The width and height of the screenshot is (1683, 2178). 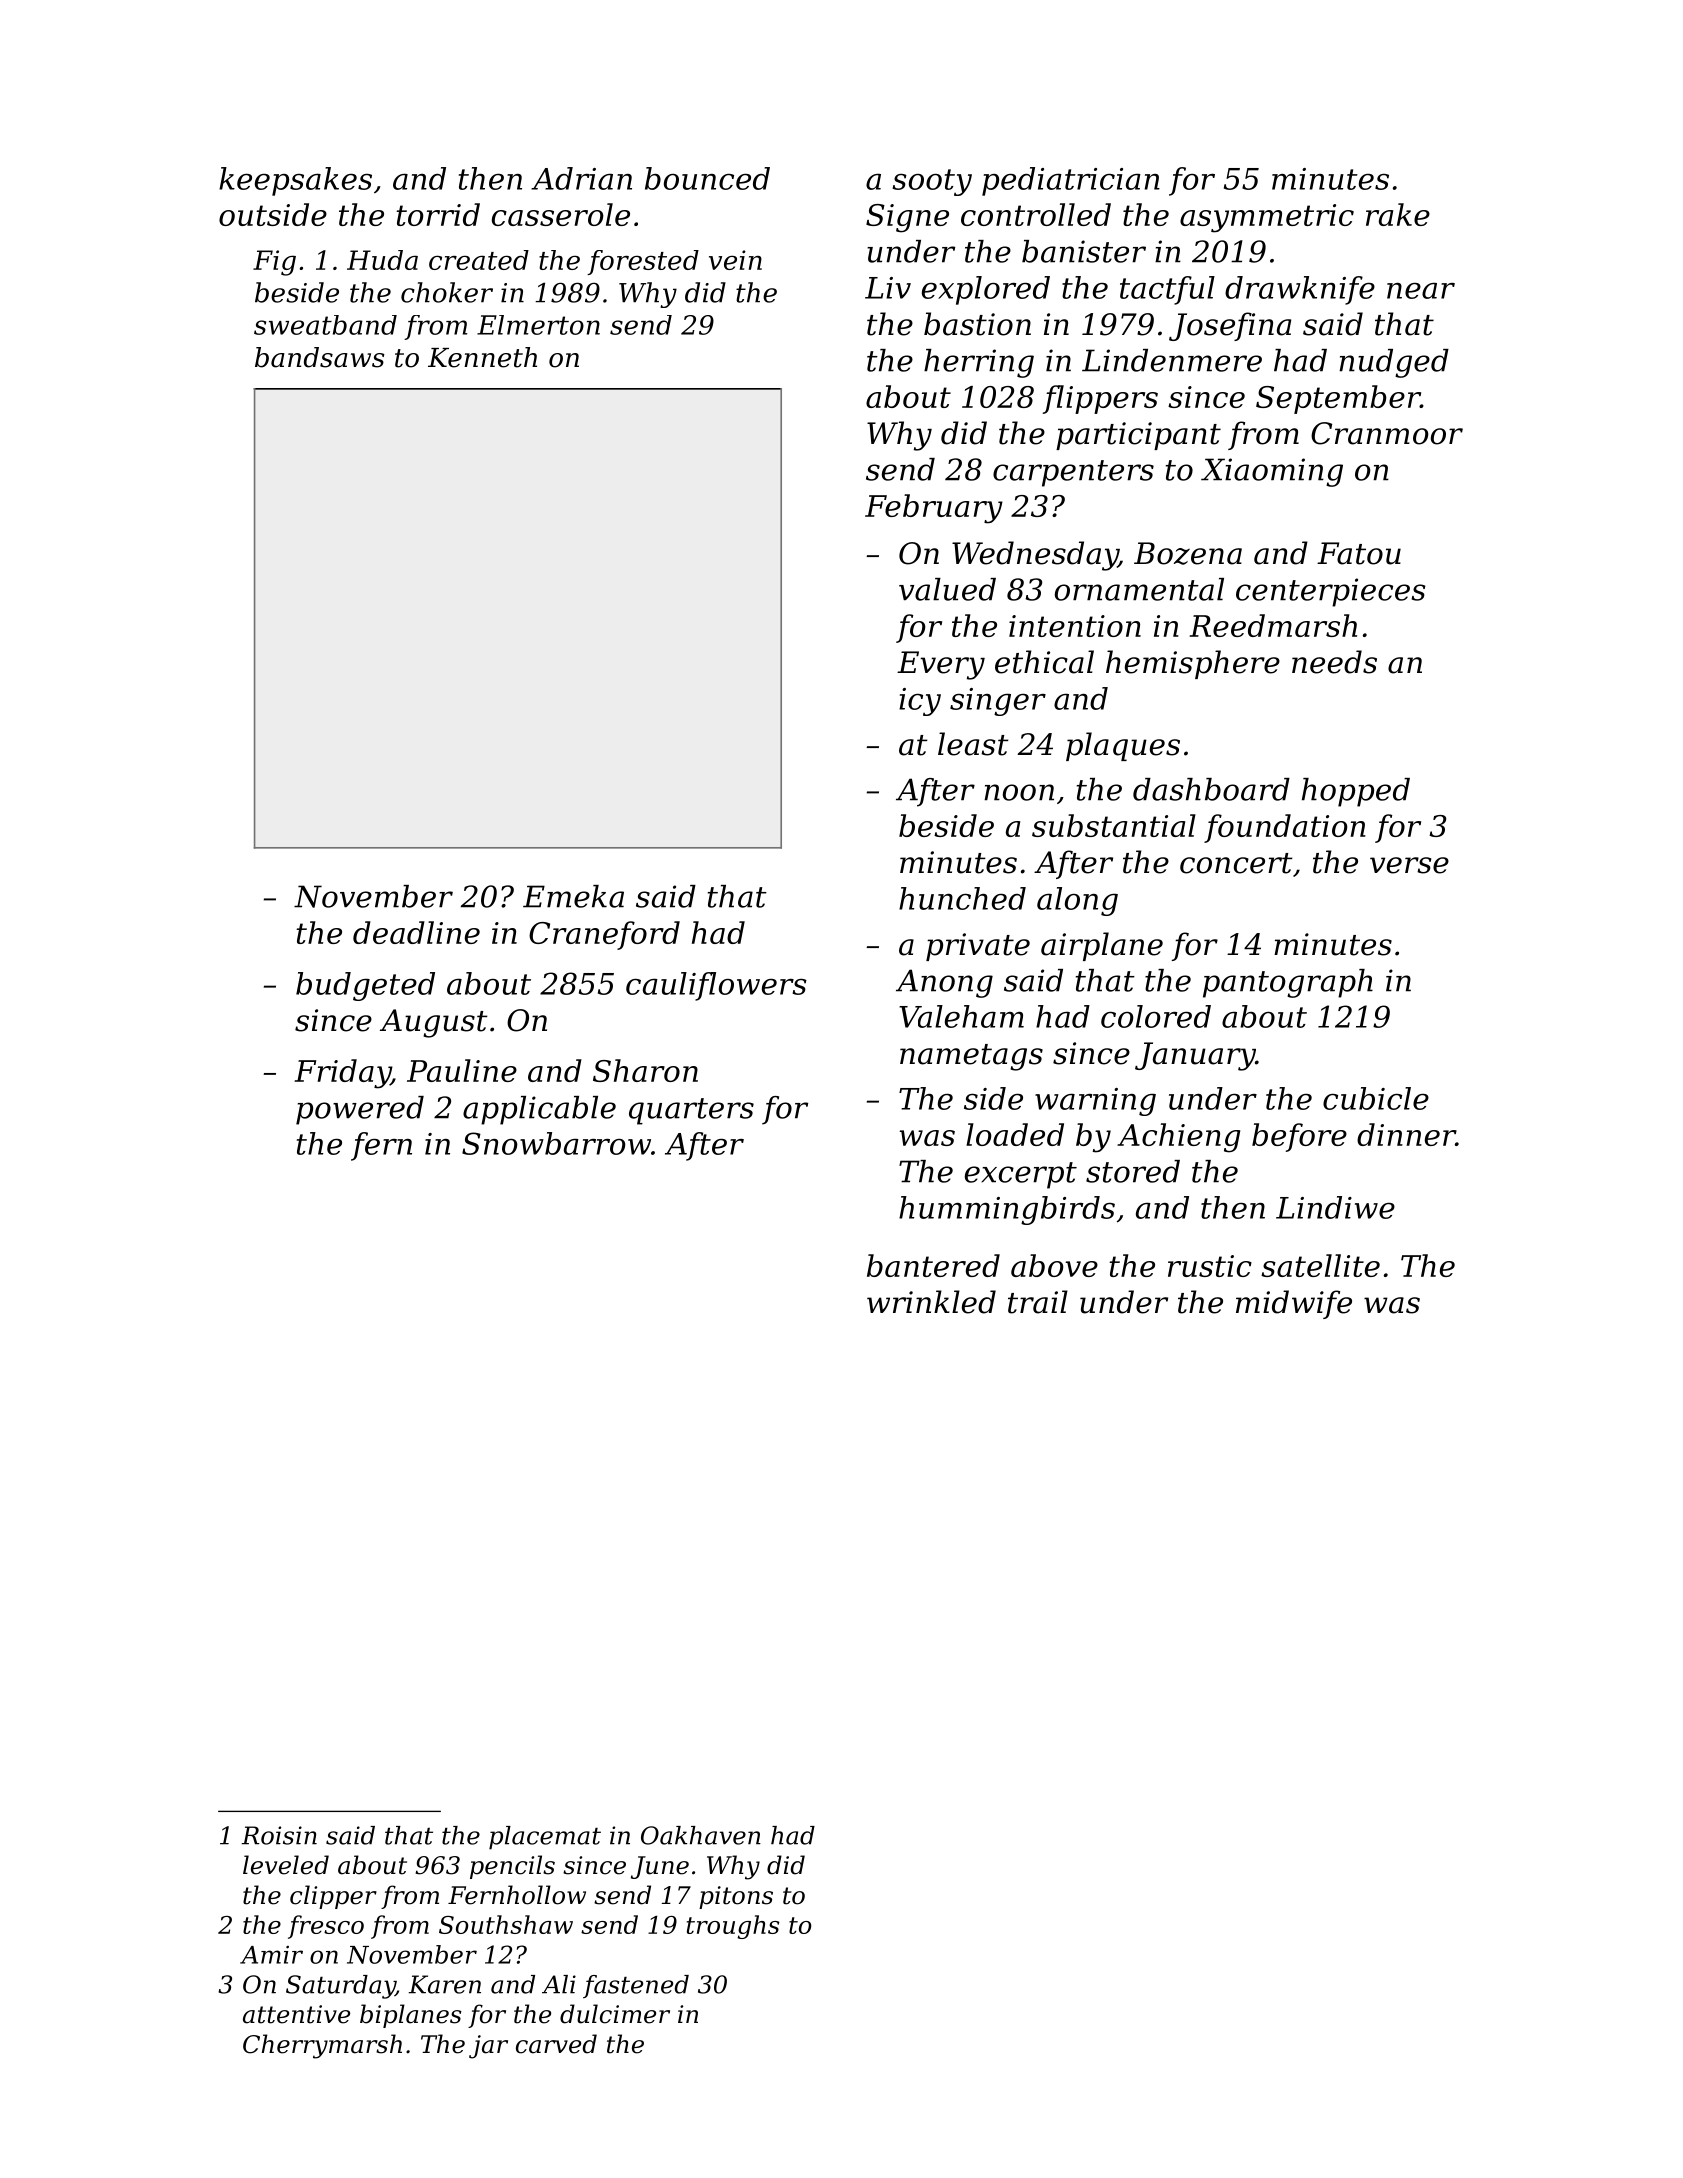 I want to click on pitons, so click(x=736, y=1897).
